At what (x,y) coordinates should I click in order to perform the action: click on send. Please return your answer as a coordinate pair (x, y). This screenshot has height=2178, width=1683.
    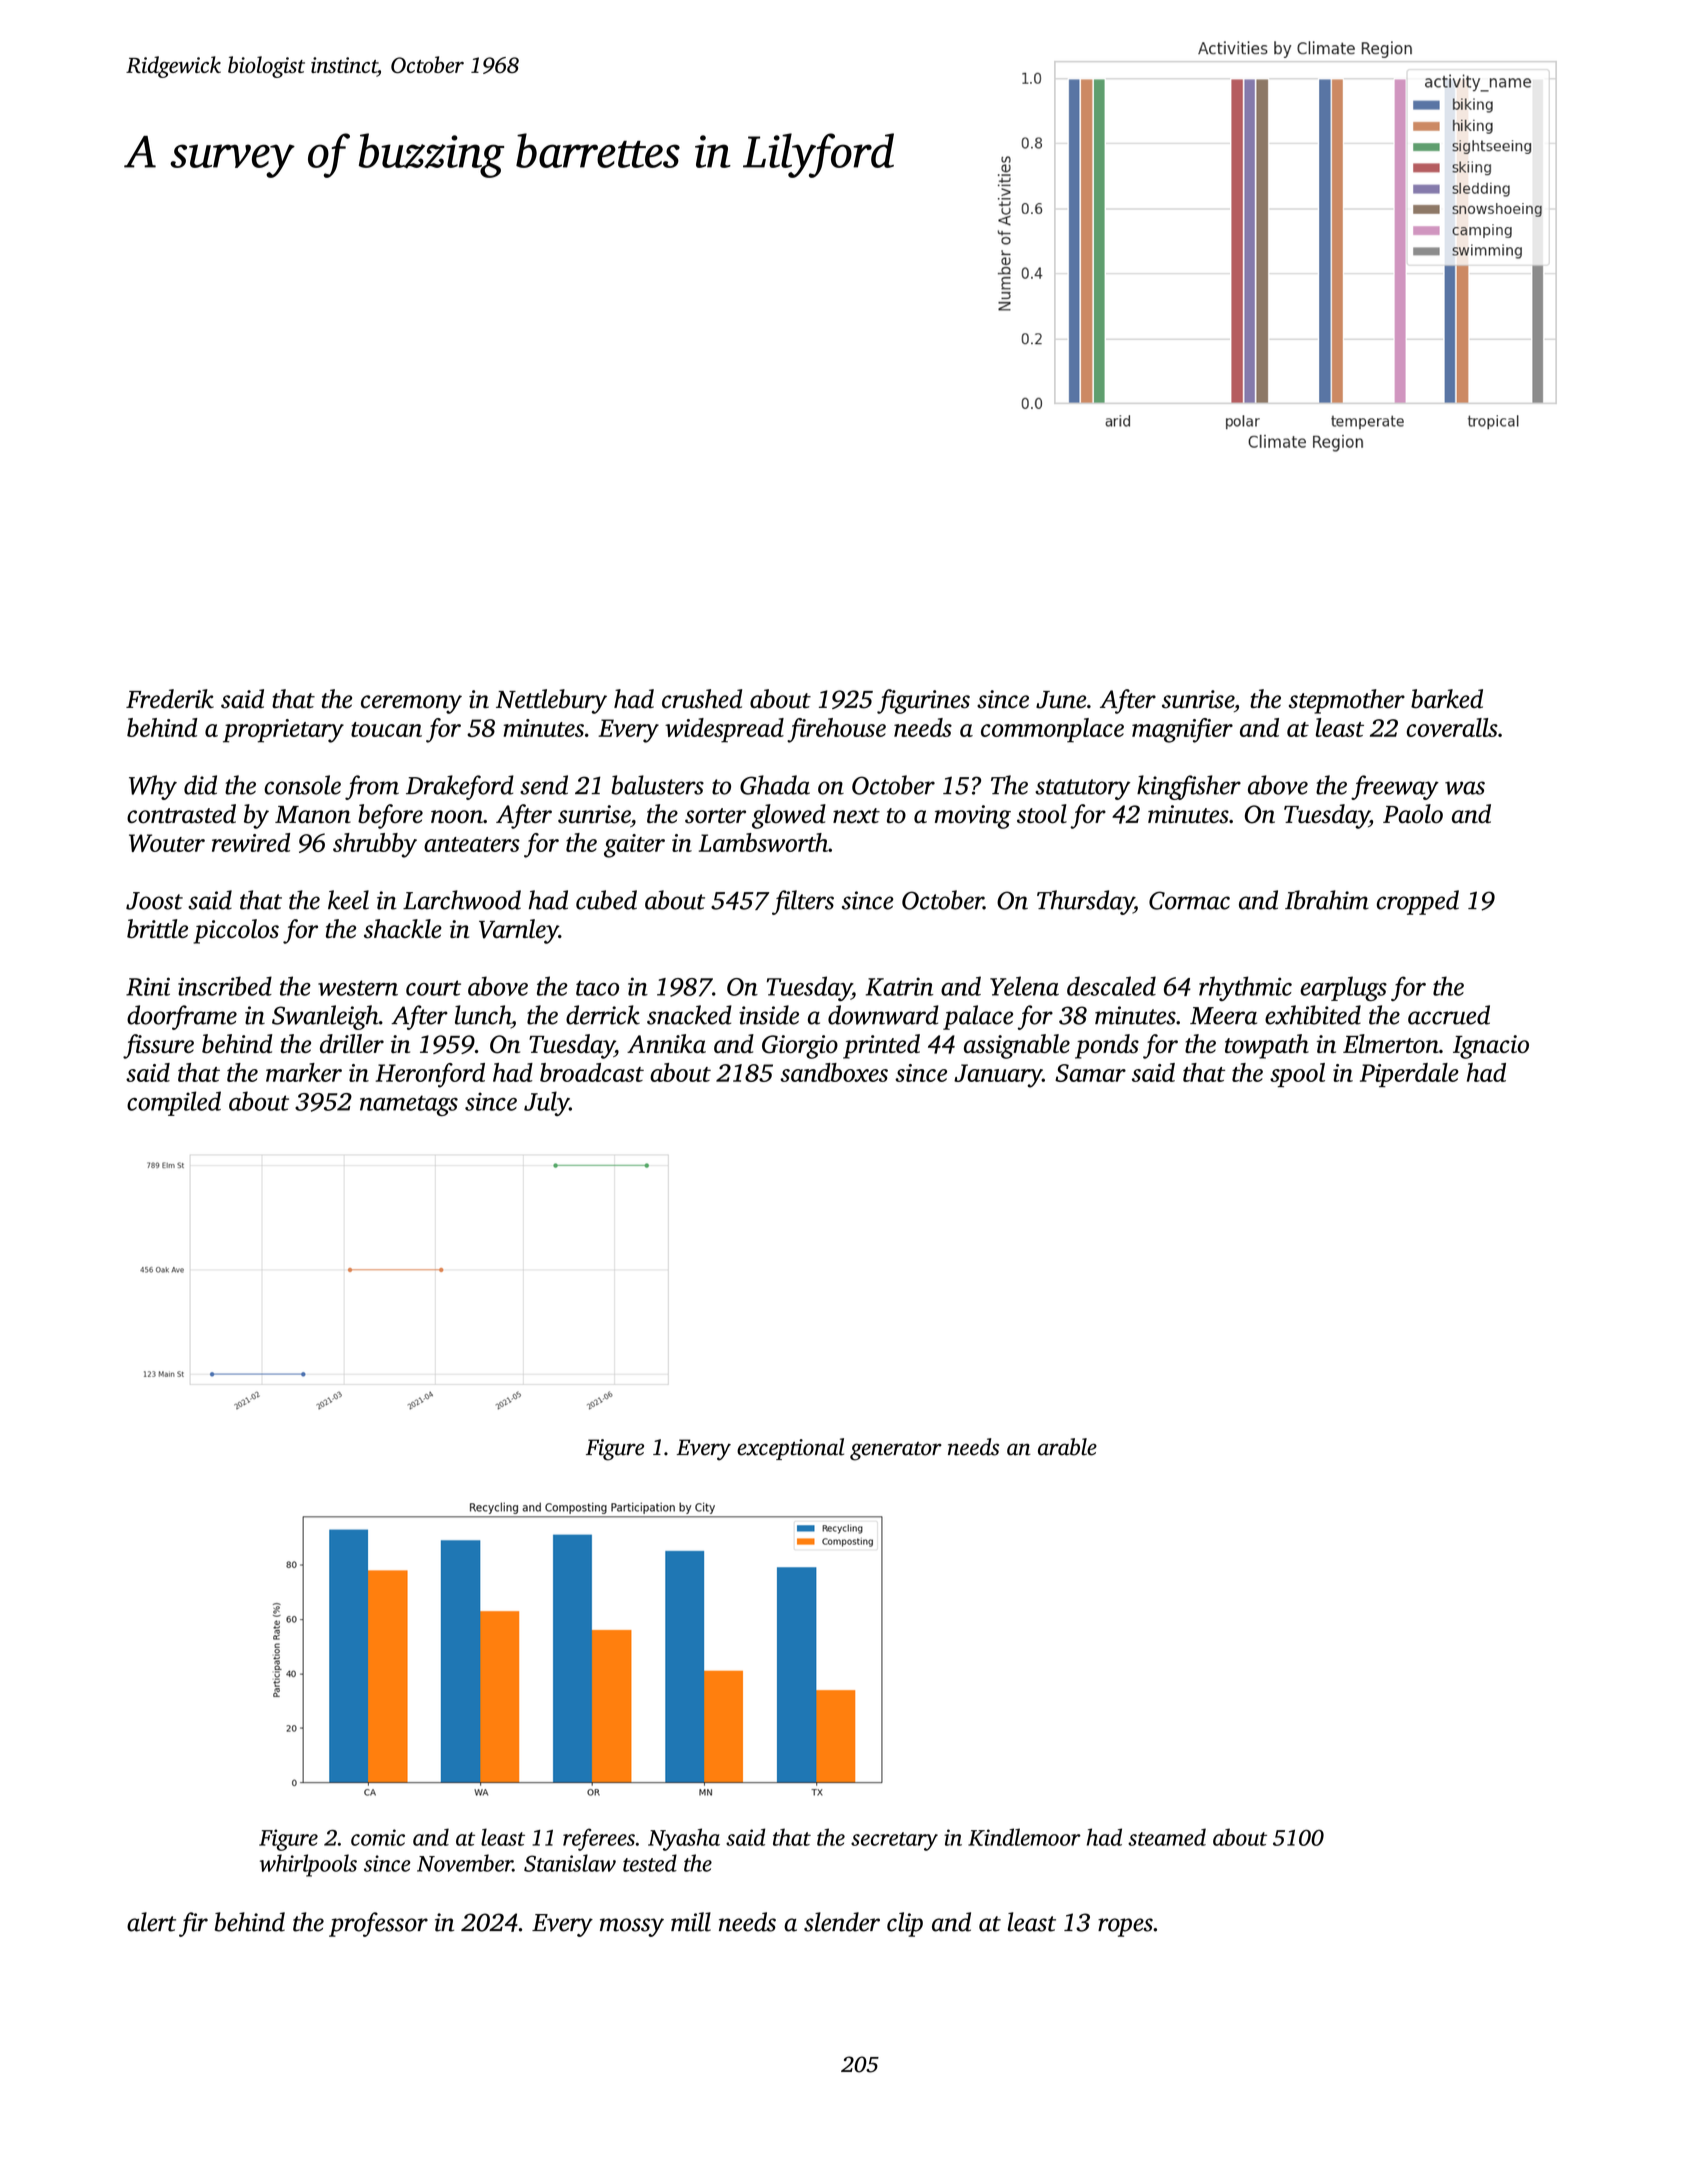
    Looking at the image, I should click on (544, 785).
